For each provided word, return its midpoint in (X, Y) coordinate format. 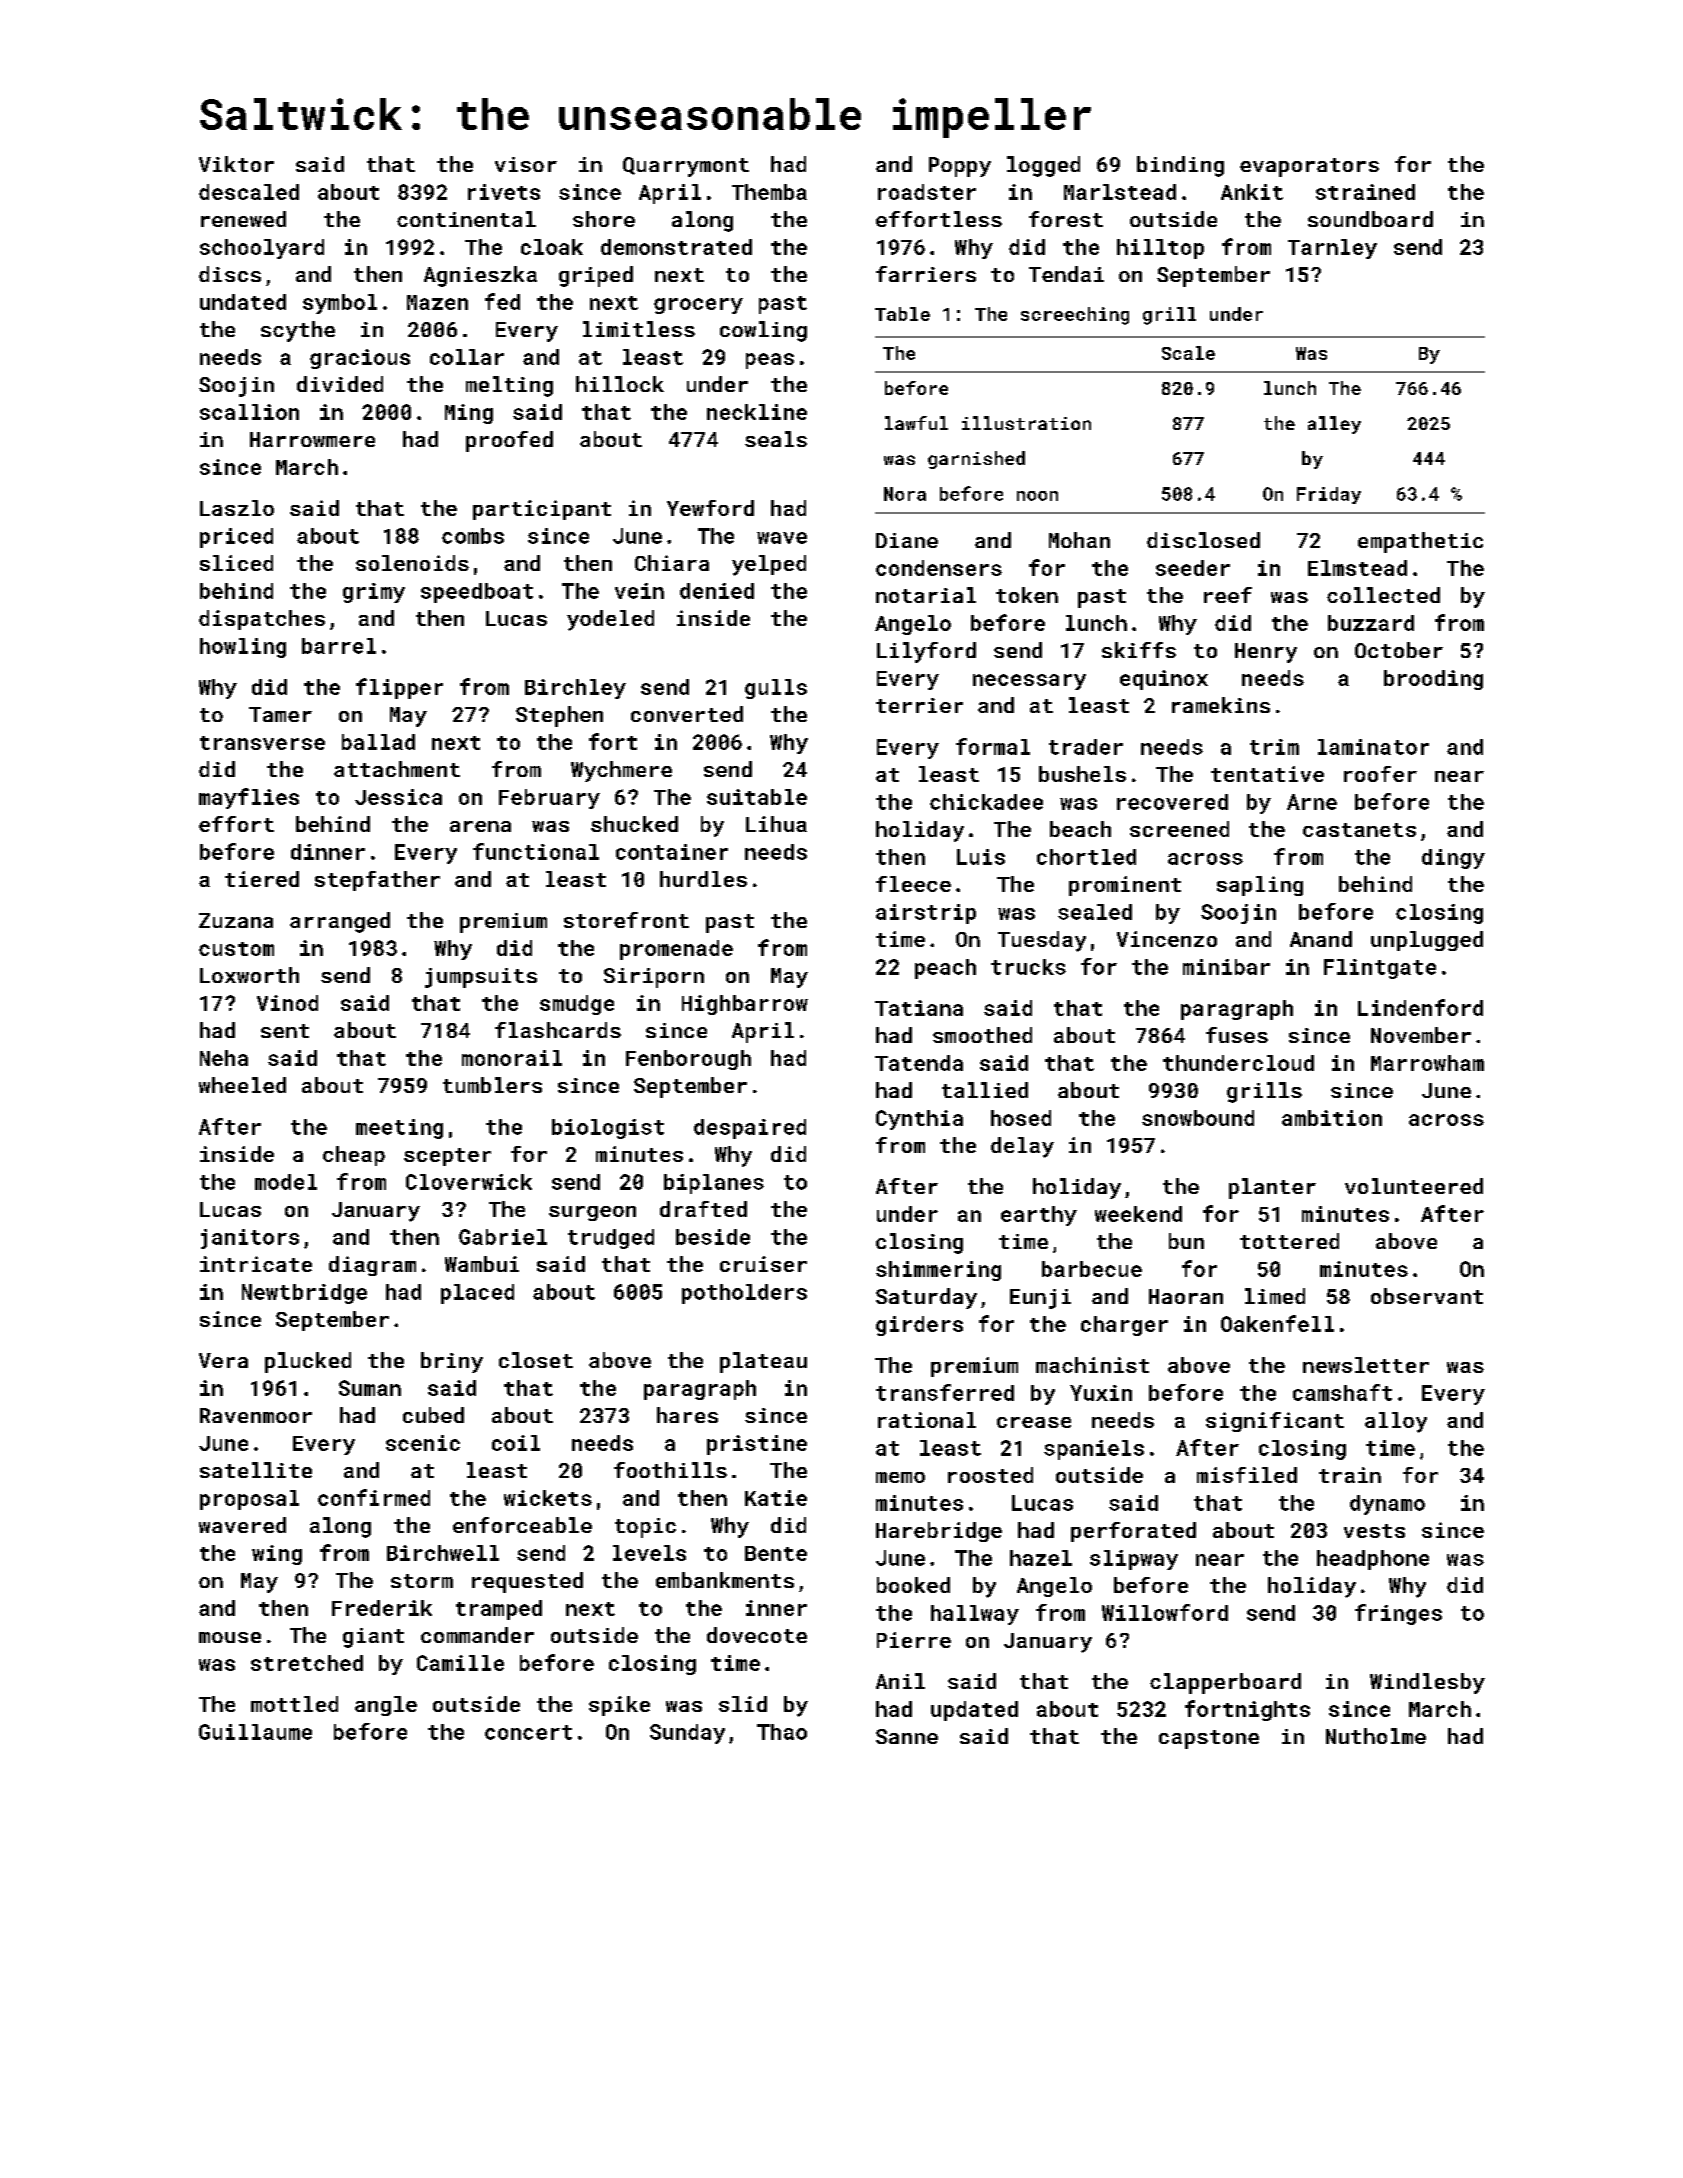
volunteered (1414, 1186)
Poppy (960, 167)
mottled (294, 1704)
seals (776, 439)
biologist (608, 1129)
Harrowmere (312, 439)
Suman (370, 1388)
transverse (262, 743)
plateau (763, 1362)
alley (1334, 425)
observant (1427, 1296)
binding (1180, 166)
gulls (776, 689)
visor (526, 164)
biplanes (714, 1184)
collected (1383, 595)
